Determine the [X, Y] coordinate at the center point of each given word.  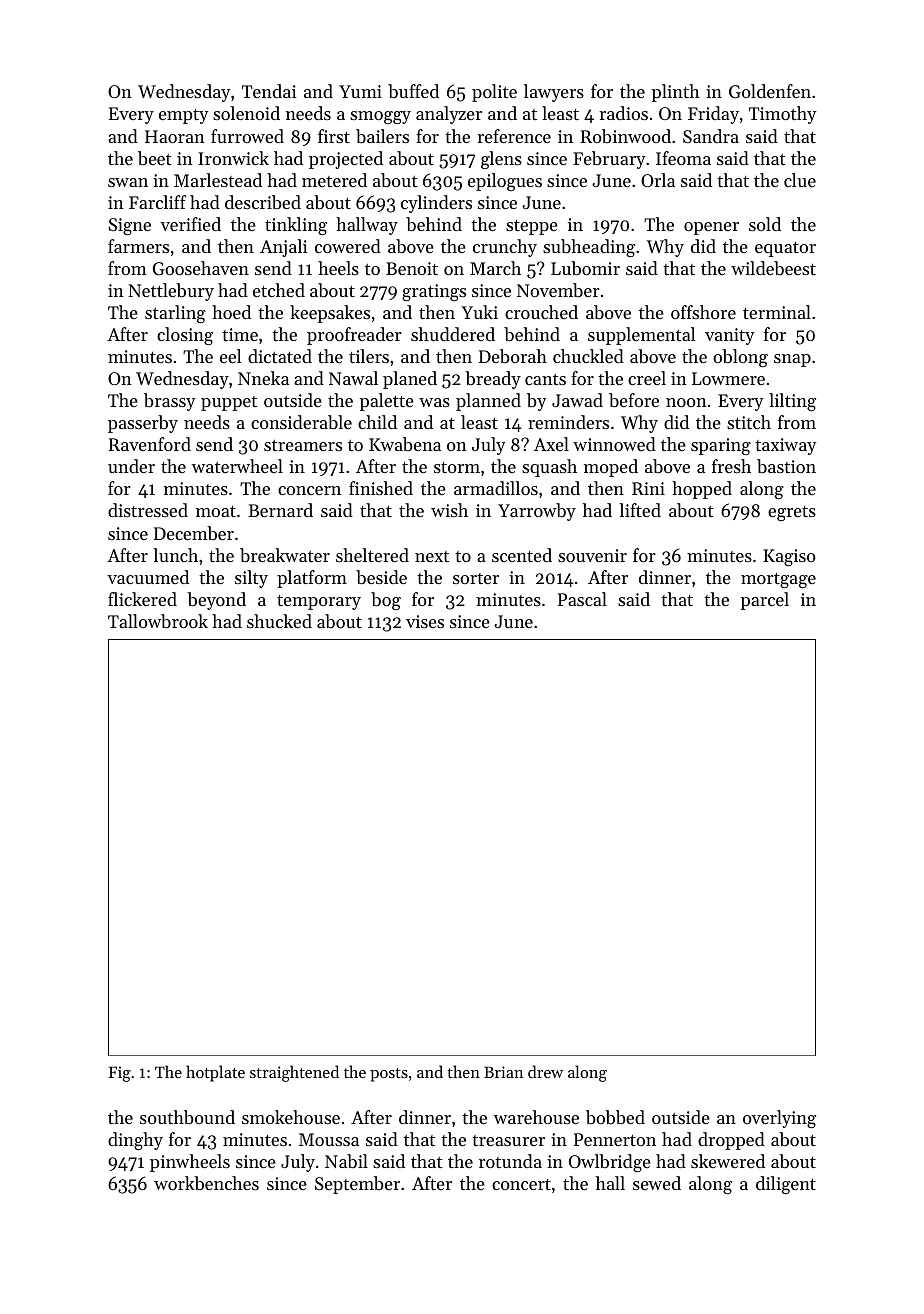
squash [549, 468]
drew [545, 1071]
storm [457, 467]
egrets [792, 513]
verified [190, 224]
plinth [676, 93]
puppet [229, 403]
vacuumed [148, 577]
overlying [779, 1119]
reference [514, 136]
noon [686, 402]
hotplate [215, 1073]
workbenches [206, 1183]
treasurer [508, 1140]
